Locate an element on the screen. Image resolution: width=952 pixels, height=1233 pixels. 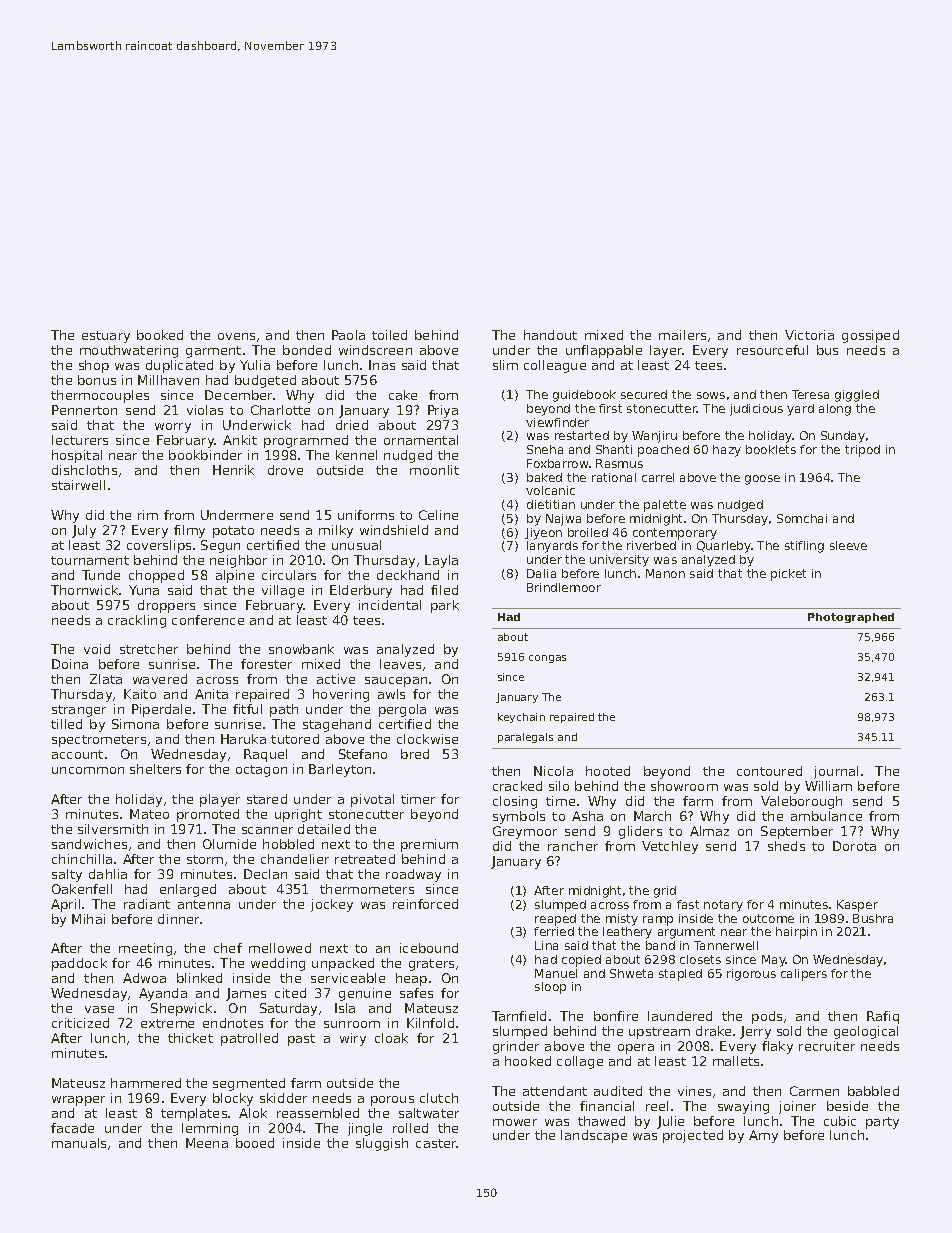
shelters is located at coordinates (155, 769).
